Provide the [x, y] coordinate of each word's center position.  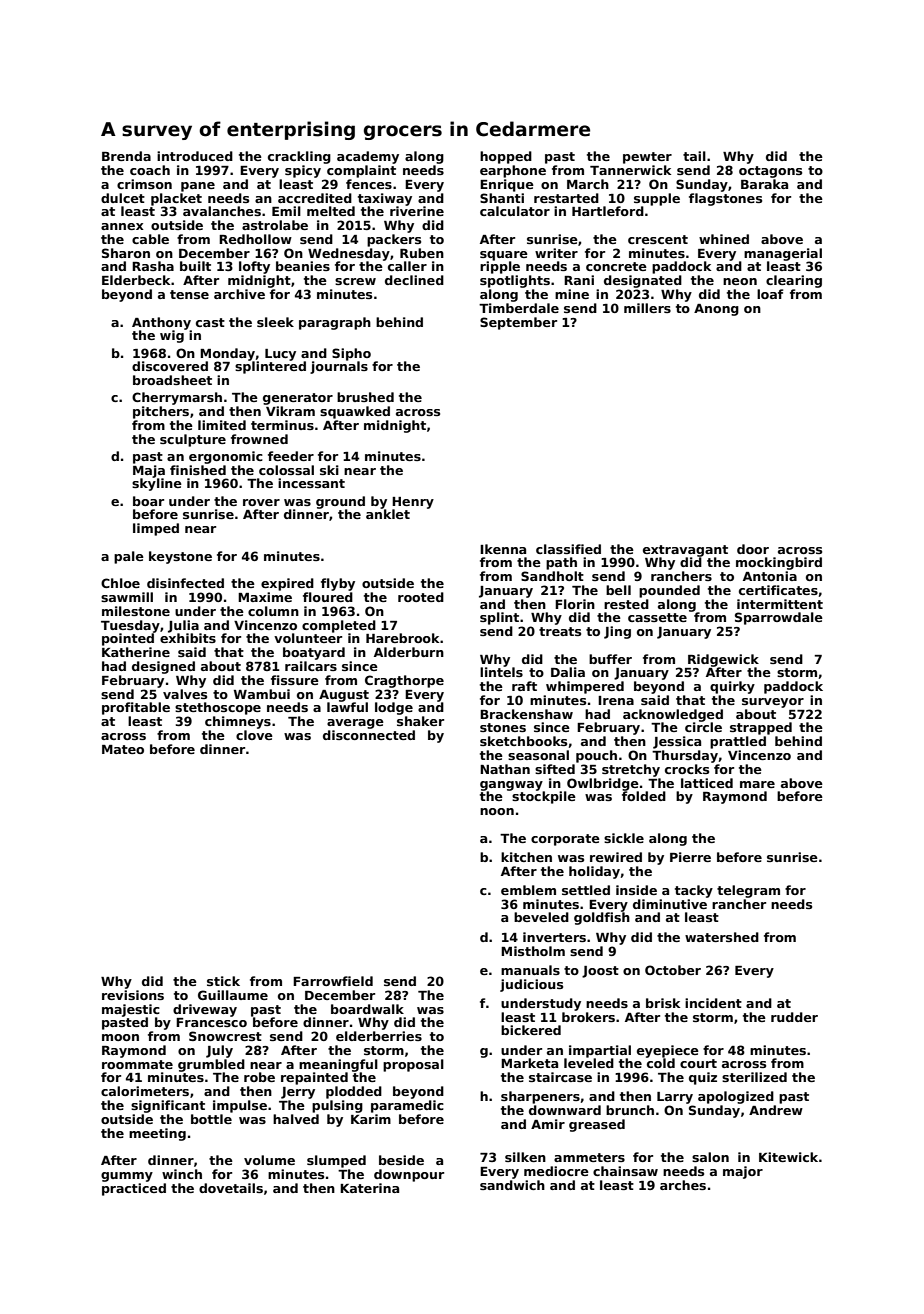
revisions [133, 995]
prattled [738, 742]
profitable [136, 708]
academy [368, 157]
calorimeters [145, 1091]
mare [757, 784]
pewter [647, 158]
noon [497, 811]
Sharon [126, 253]
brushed [365, 397]
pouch [596, 756]
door [753, 549]
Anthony [161, 323]
